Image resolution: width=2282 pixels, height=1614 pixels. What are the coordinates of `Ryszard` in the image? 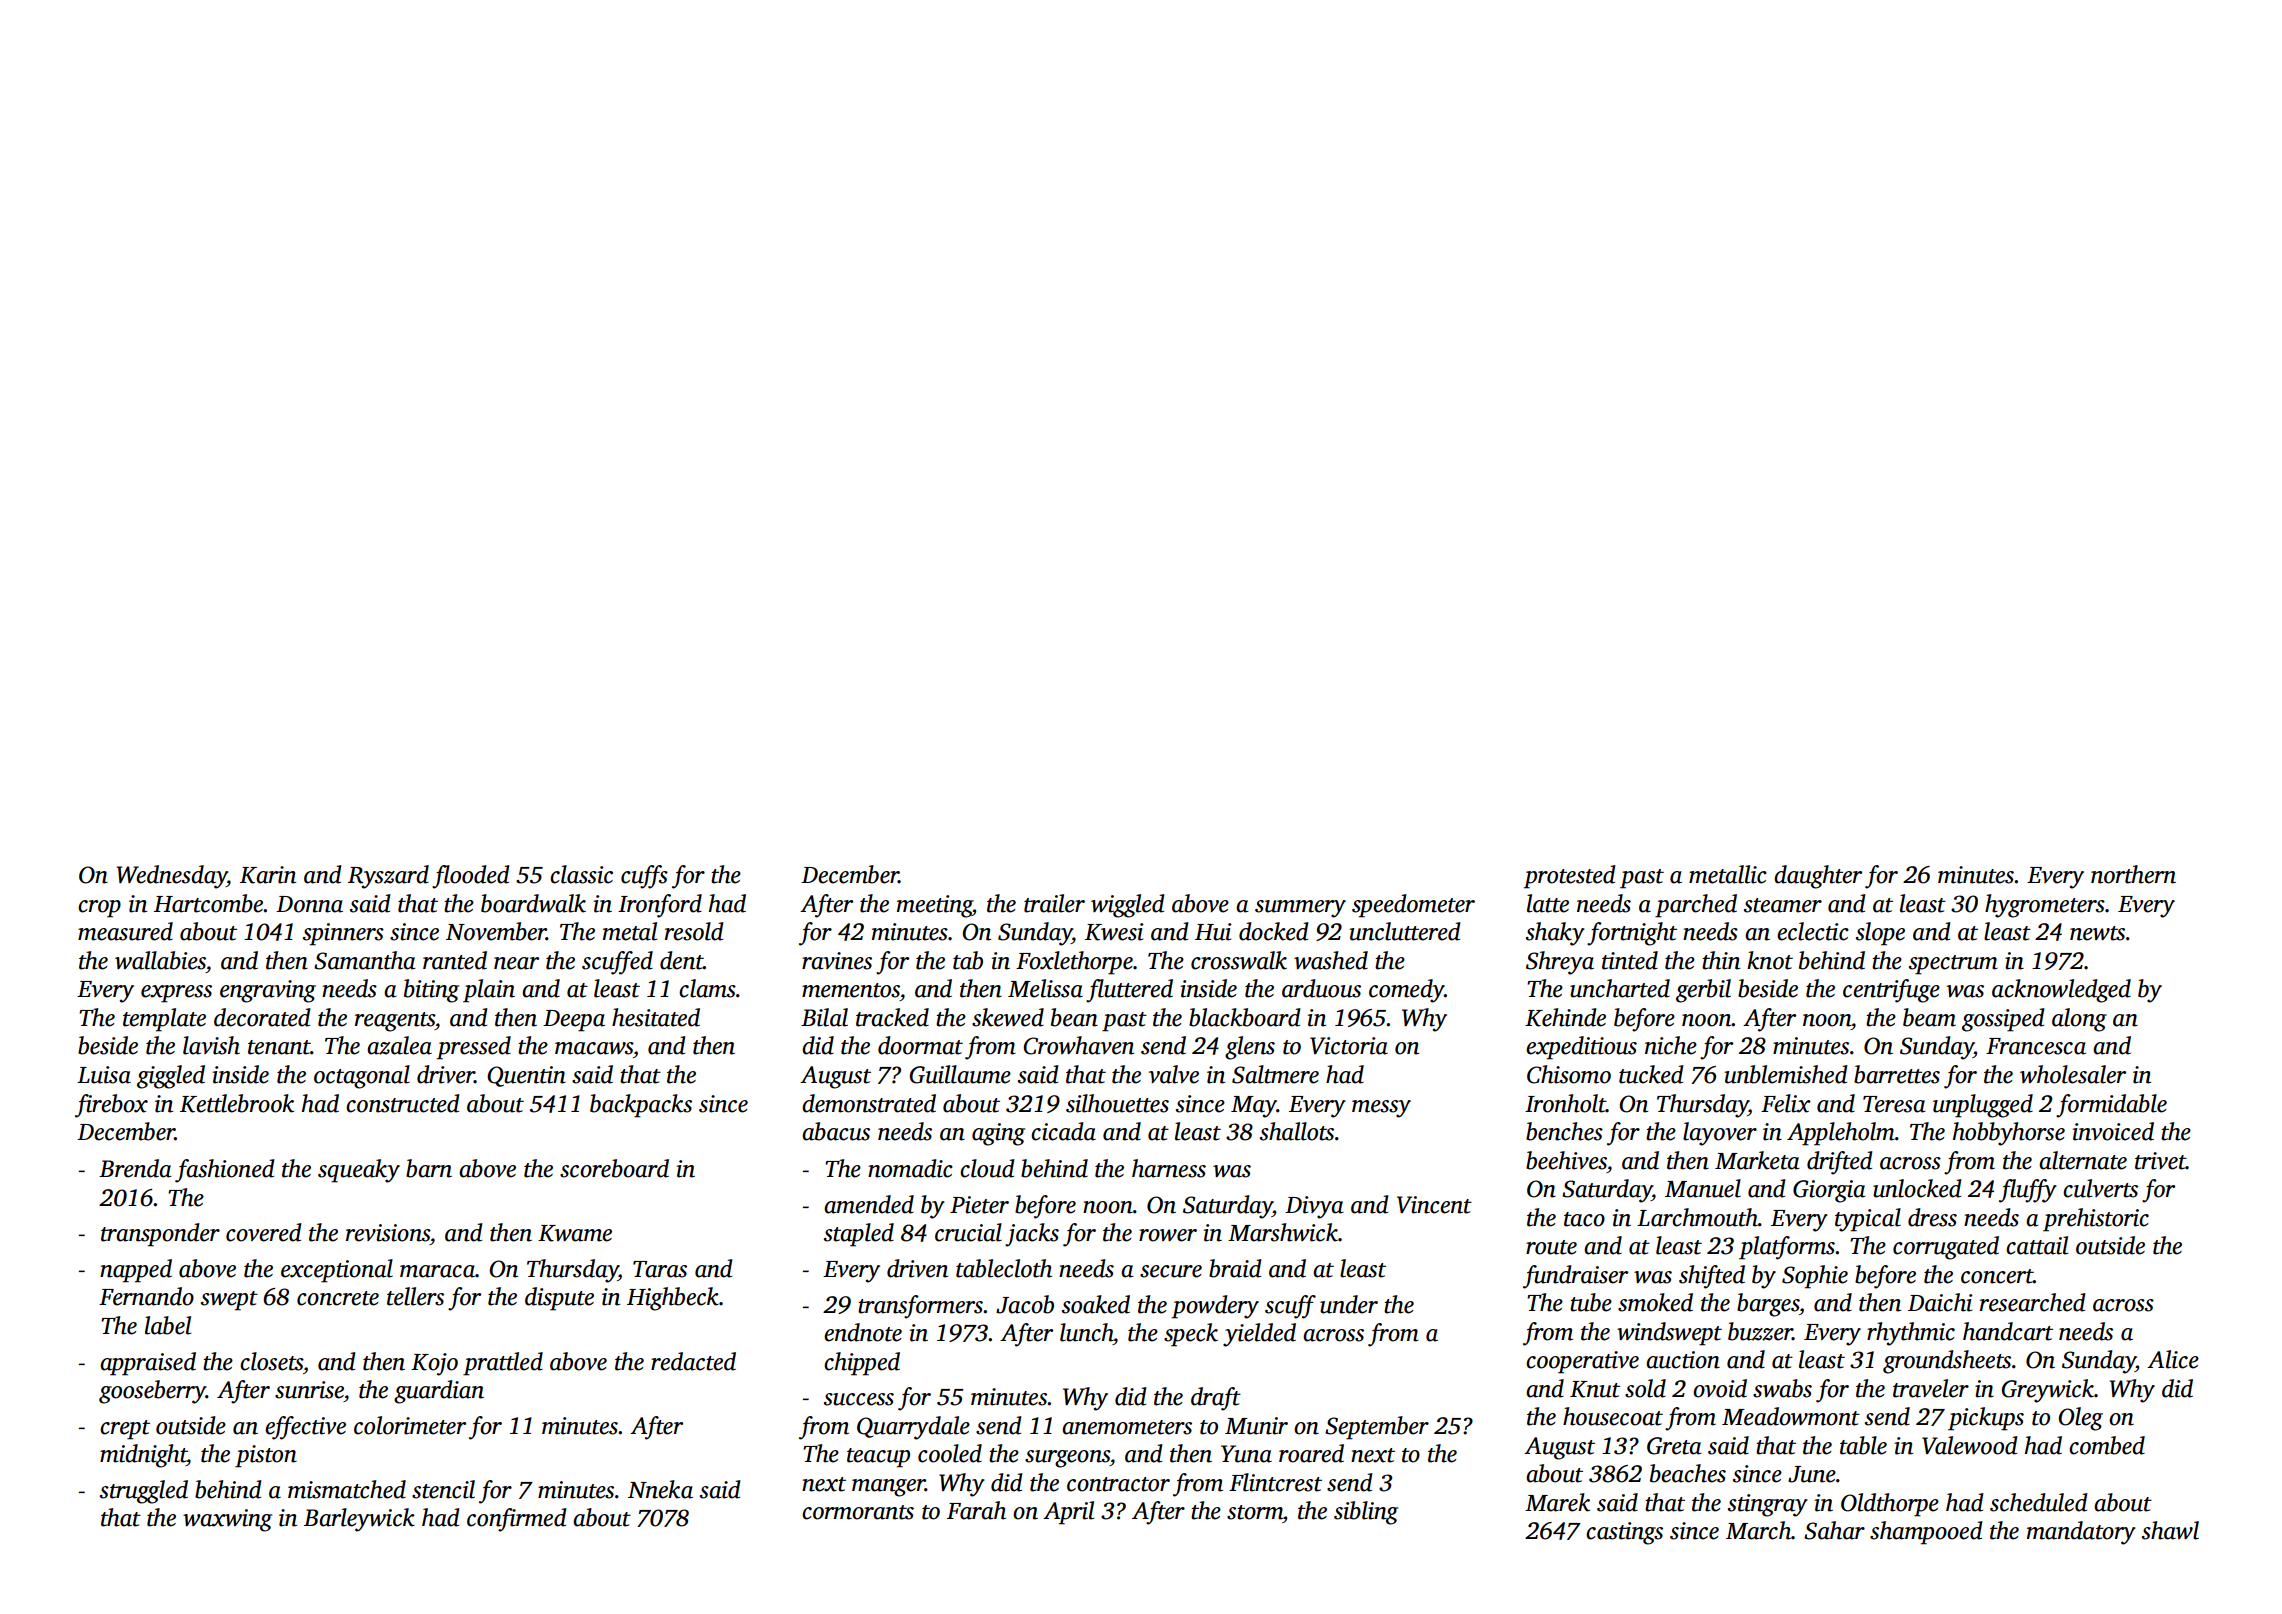 It's located at (388, 877).
